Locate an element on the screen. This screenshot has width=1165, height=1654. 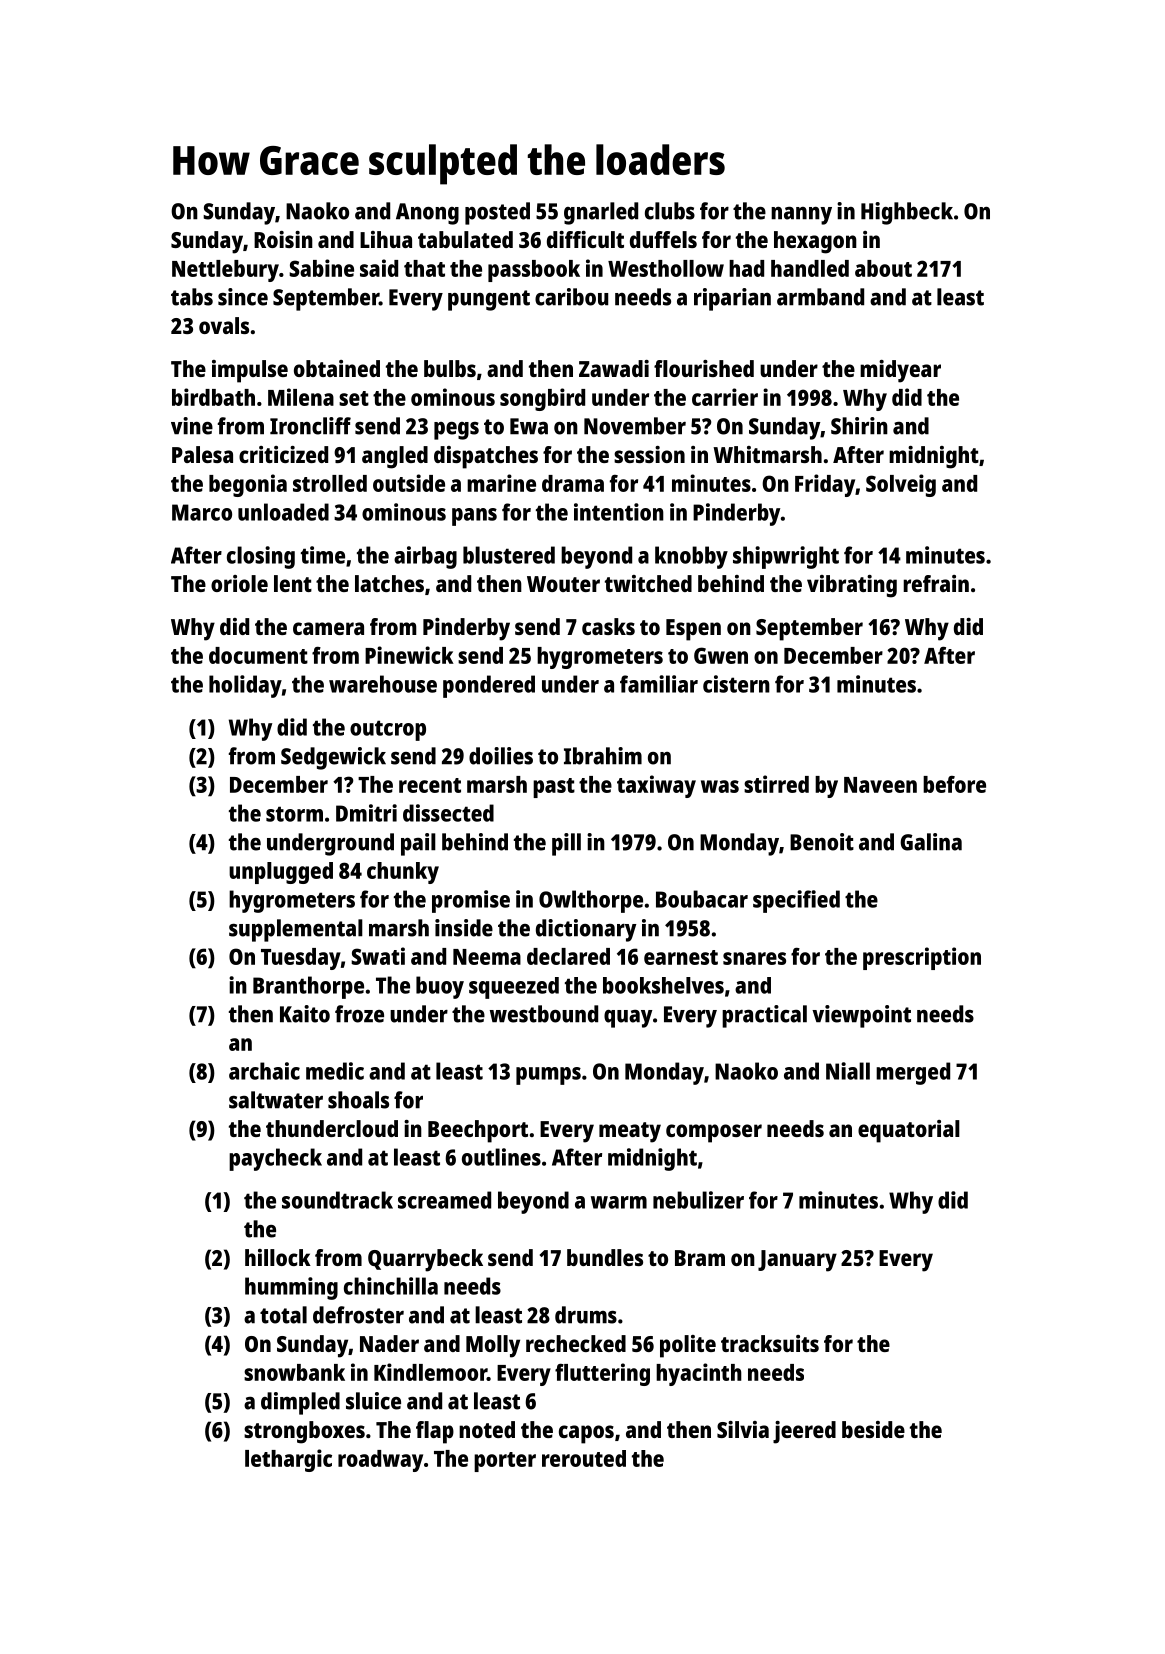
drama is located at coordinates (573, 483).
